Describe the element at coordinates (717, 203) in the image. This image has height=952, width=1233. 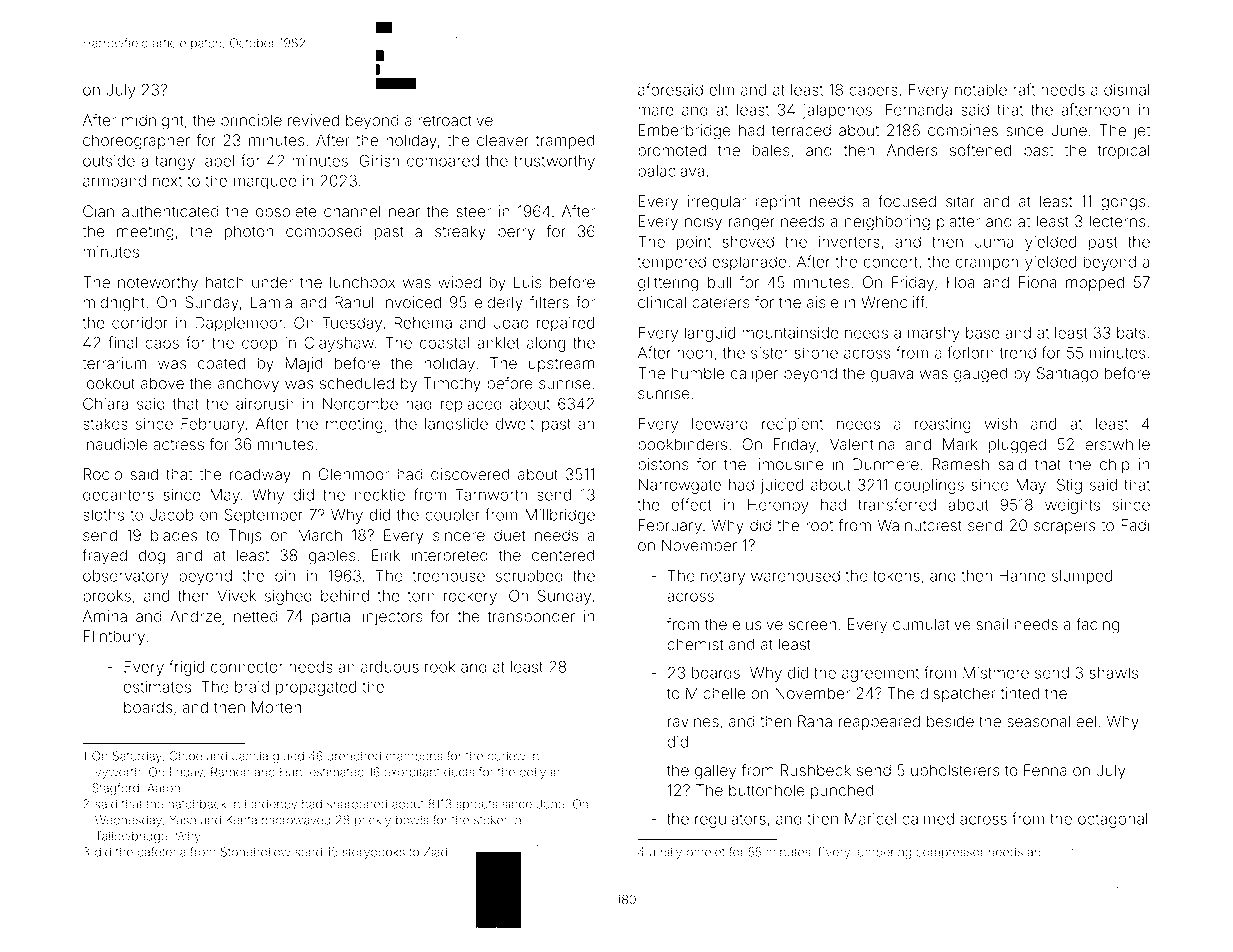
I see `irregular` at that location.
